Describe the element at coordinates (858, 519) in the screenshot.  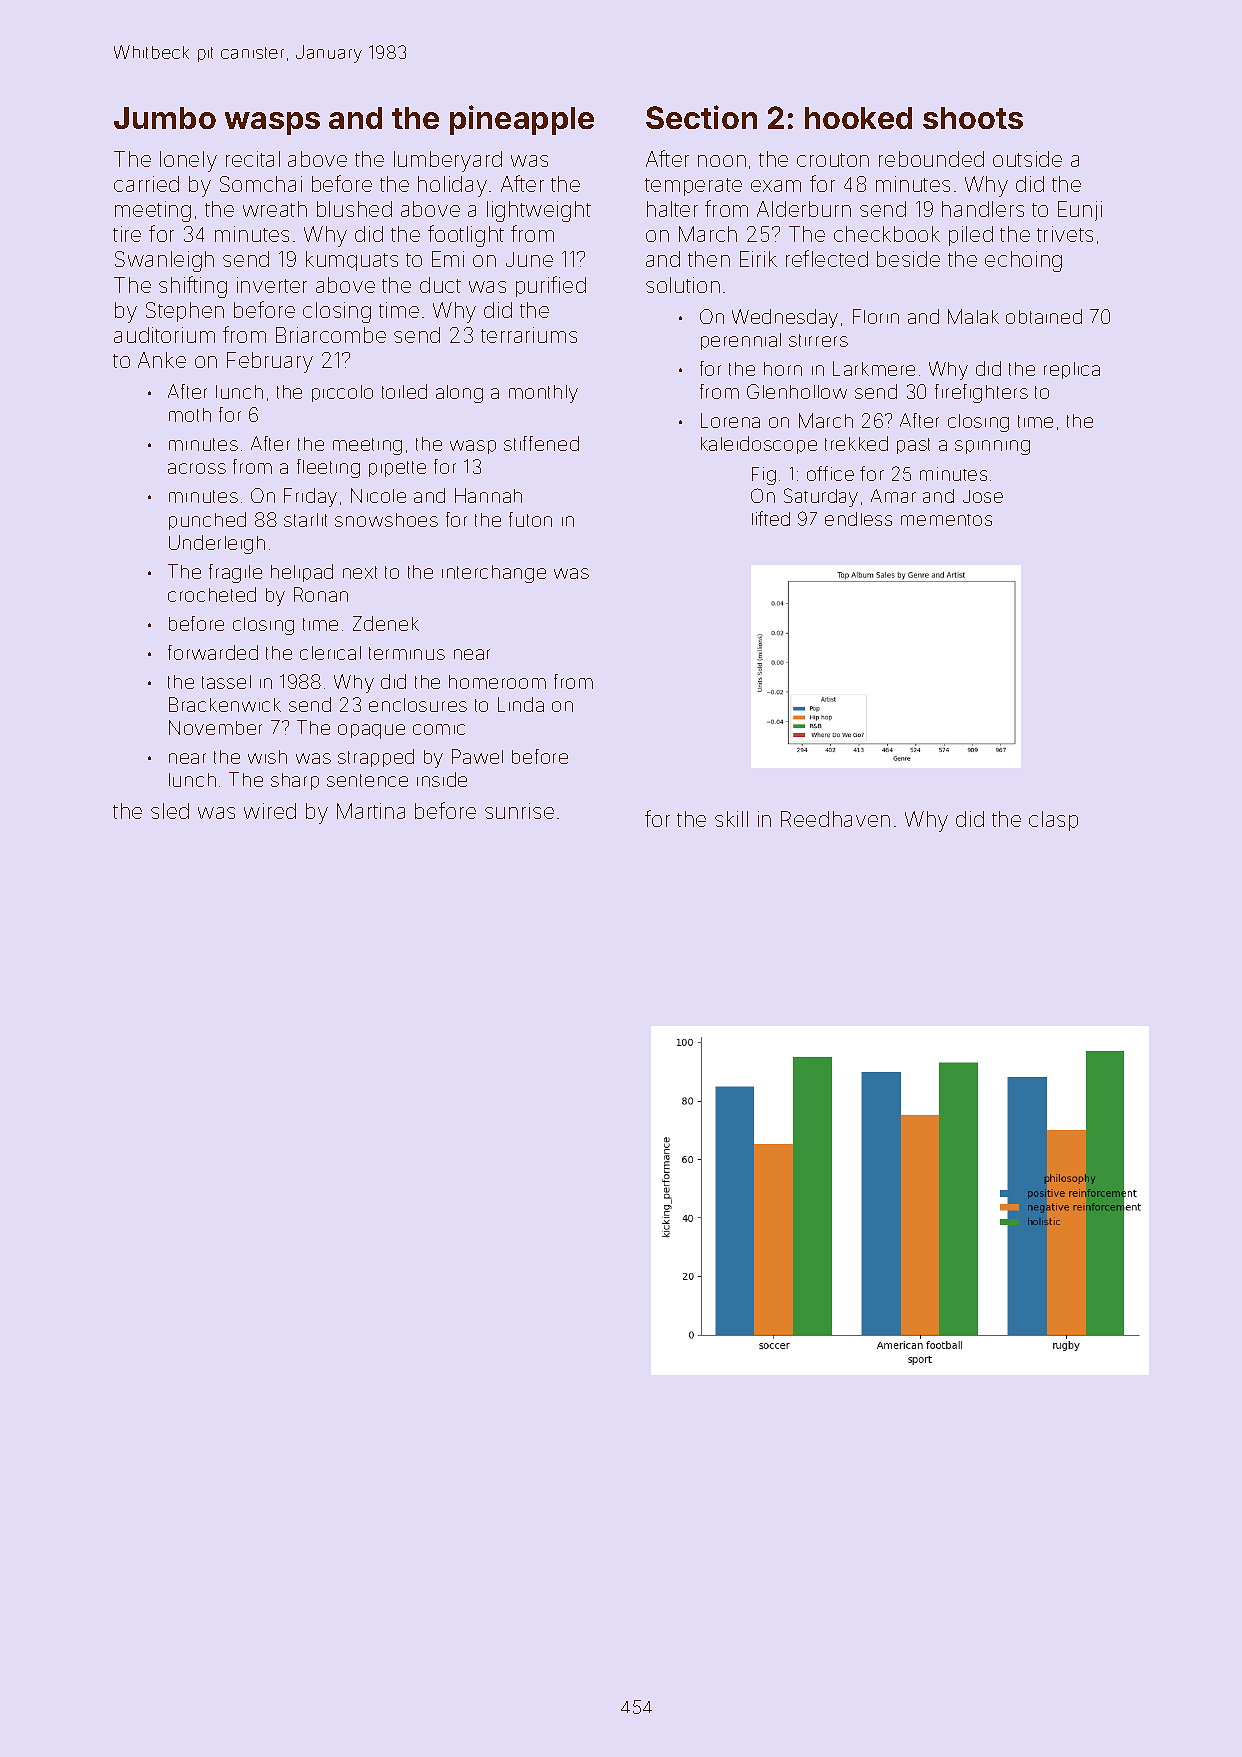
I see `endless` at that location.
